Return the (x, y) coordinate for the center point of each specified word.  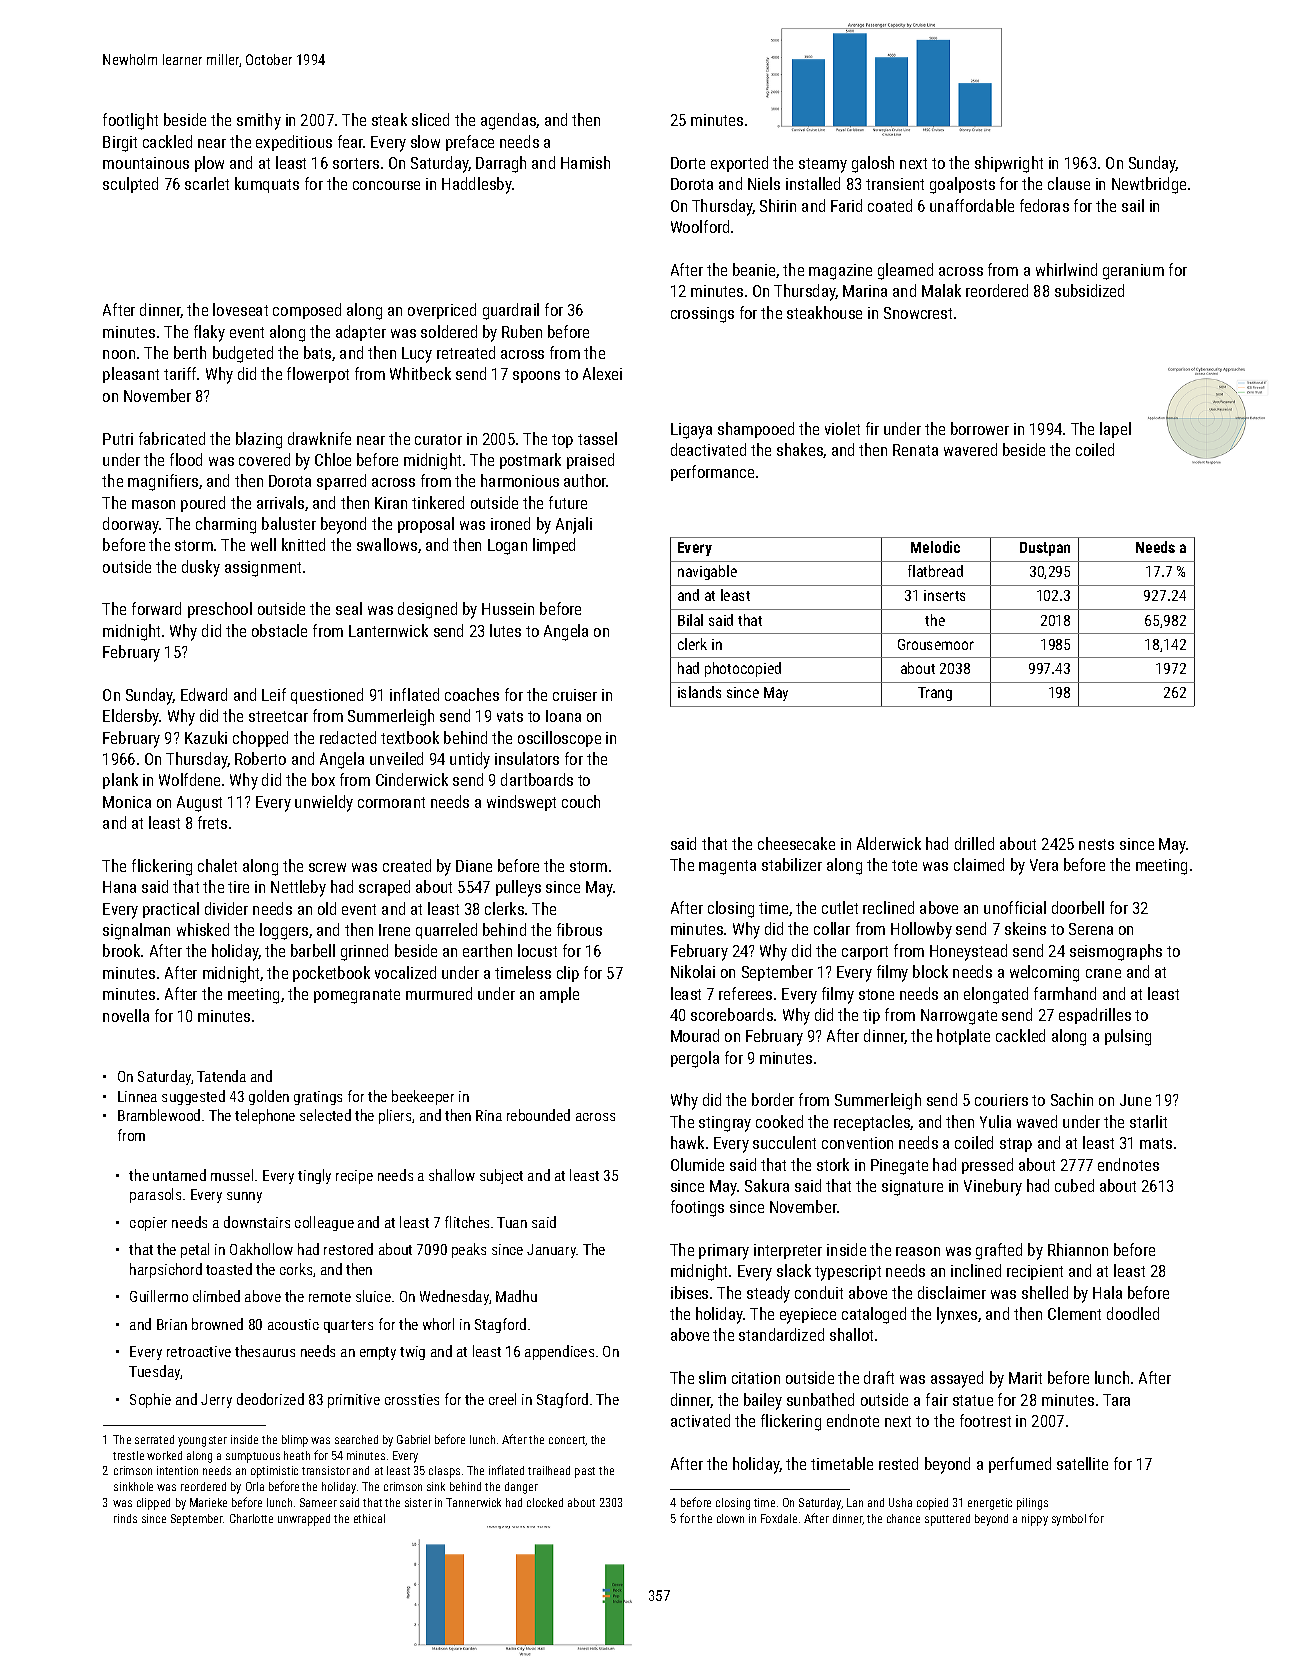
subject (501, 1176)
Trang (935, 694)
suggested (193, 1097)
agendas (509, 121)
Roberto (260, 758)
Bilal (690, 620)
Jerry (216, 1401)
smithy (259, 121)
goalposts (962, 185)
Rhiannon (1078, 1249)
